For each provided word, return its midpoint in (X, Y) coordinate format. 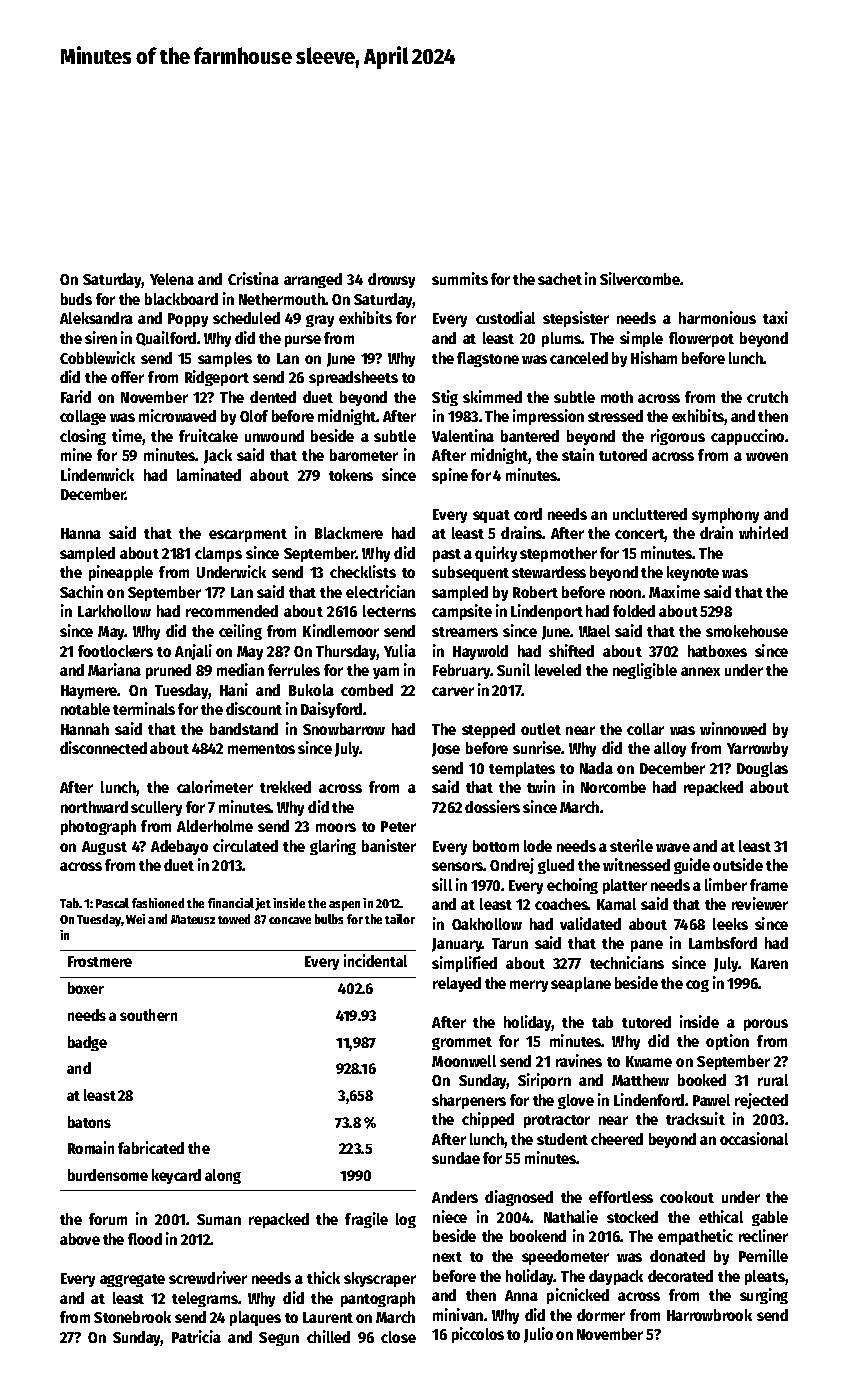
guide (692, 866)
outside (738, 864)
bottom (496, 846)
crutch (767, 397)
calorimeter (215, 786)
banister (389, 845)
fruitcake (208, 435)
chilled (328, 1336)
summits (460, 278)
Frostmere (100, 961)
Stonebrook (132, 1317)
